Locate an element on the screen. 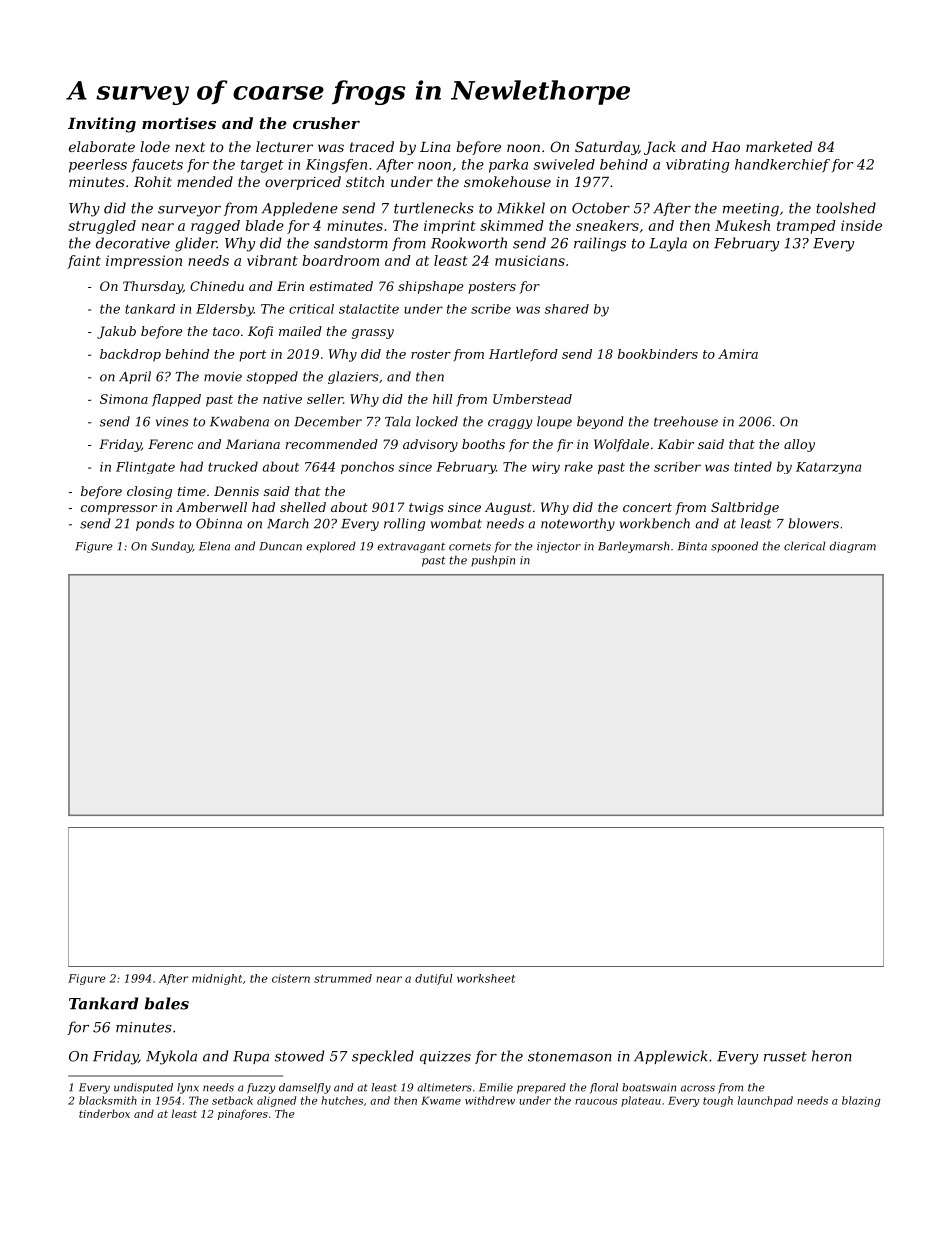  tinderbox is located at coordinates (104, 1113).
